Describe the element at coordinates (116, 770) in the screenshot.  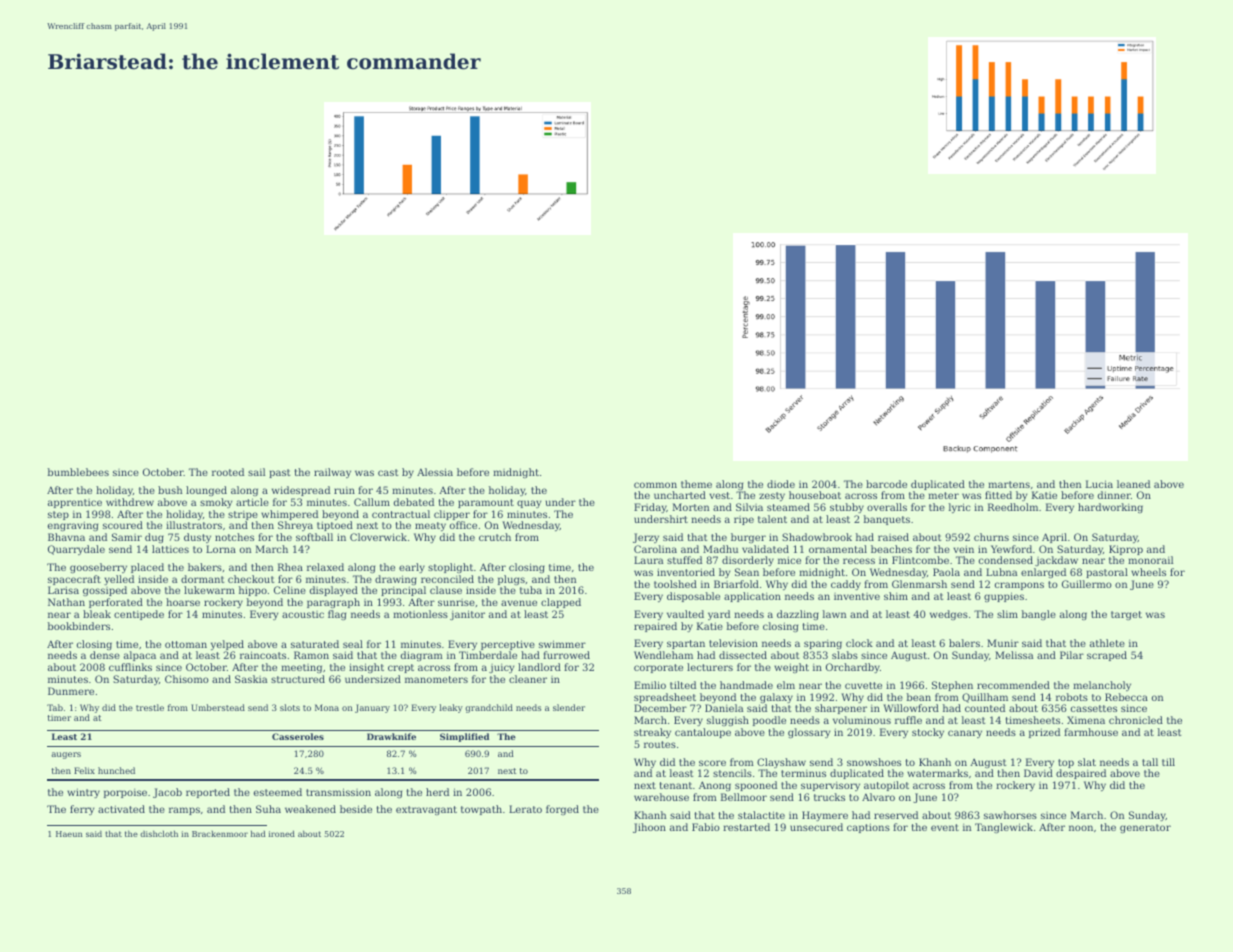
I see `hunched` at that location.
